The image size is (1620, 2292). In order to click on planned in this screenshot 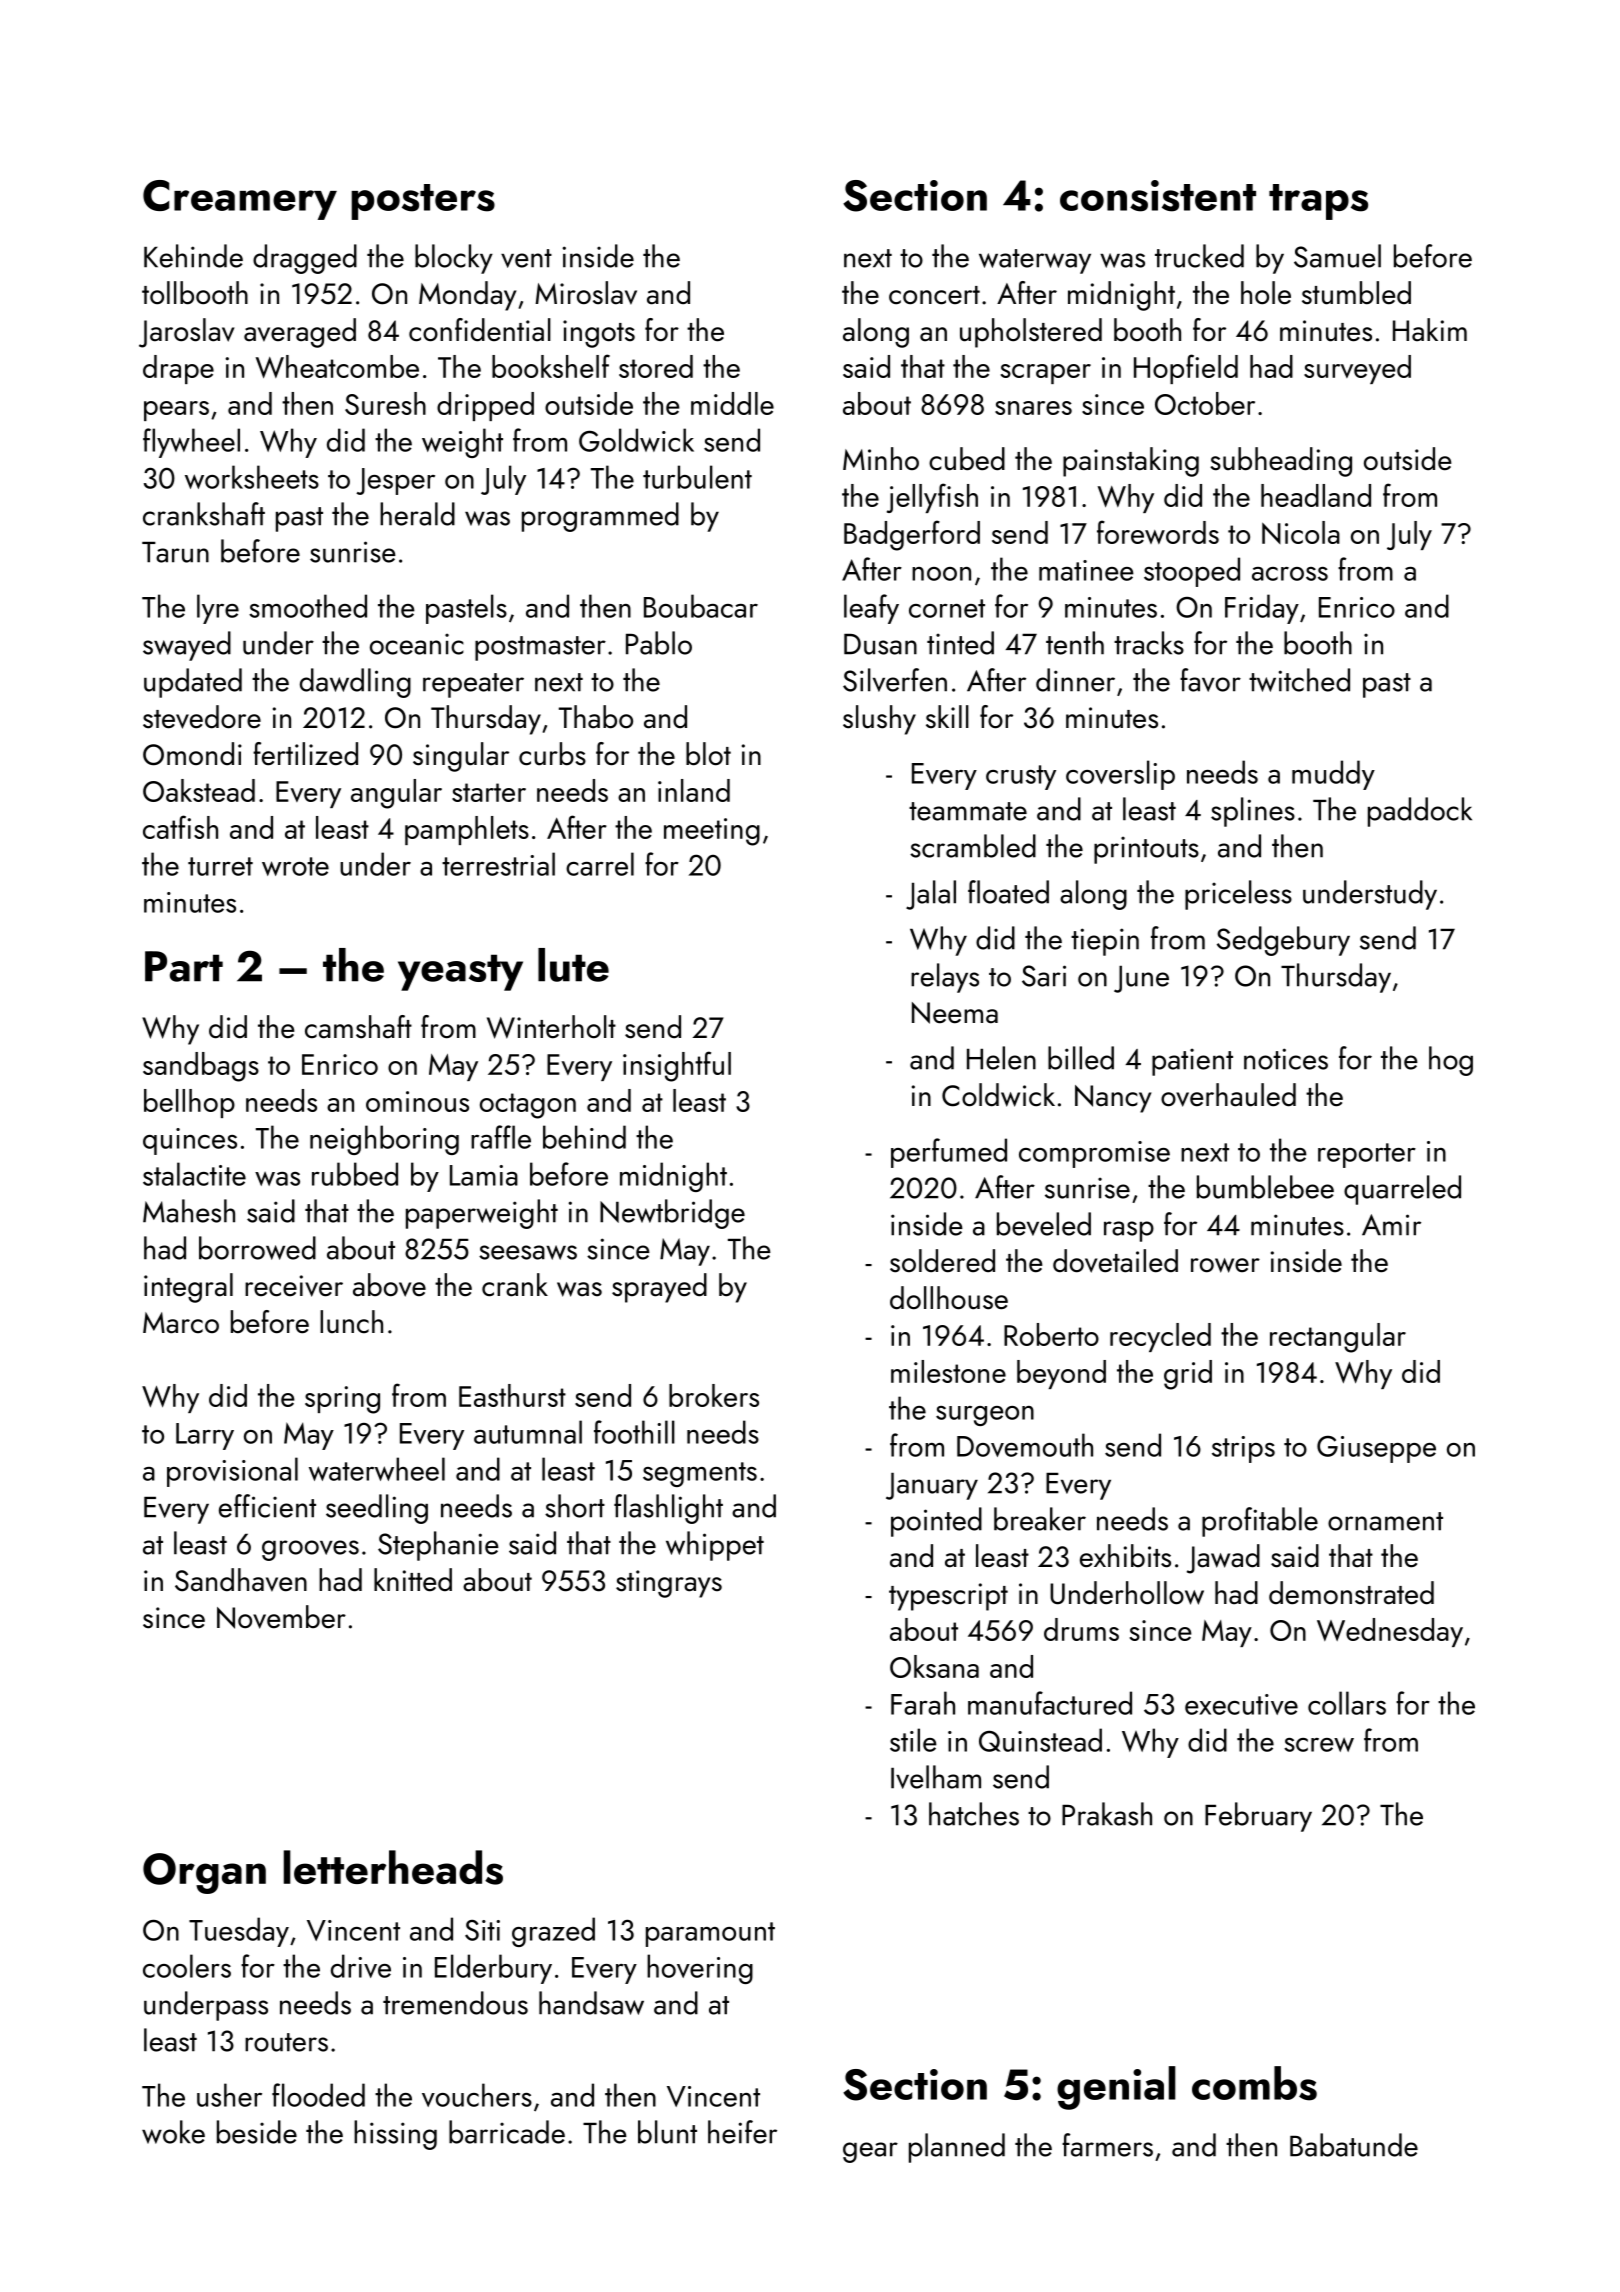, I will do `click(957, 2148)`.
